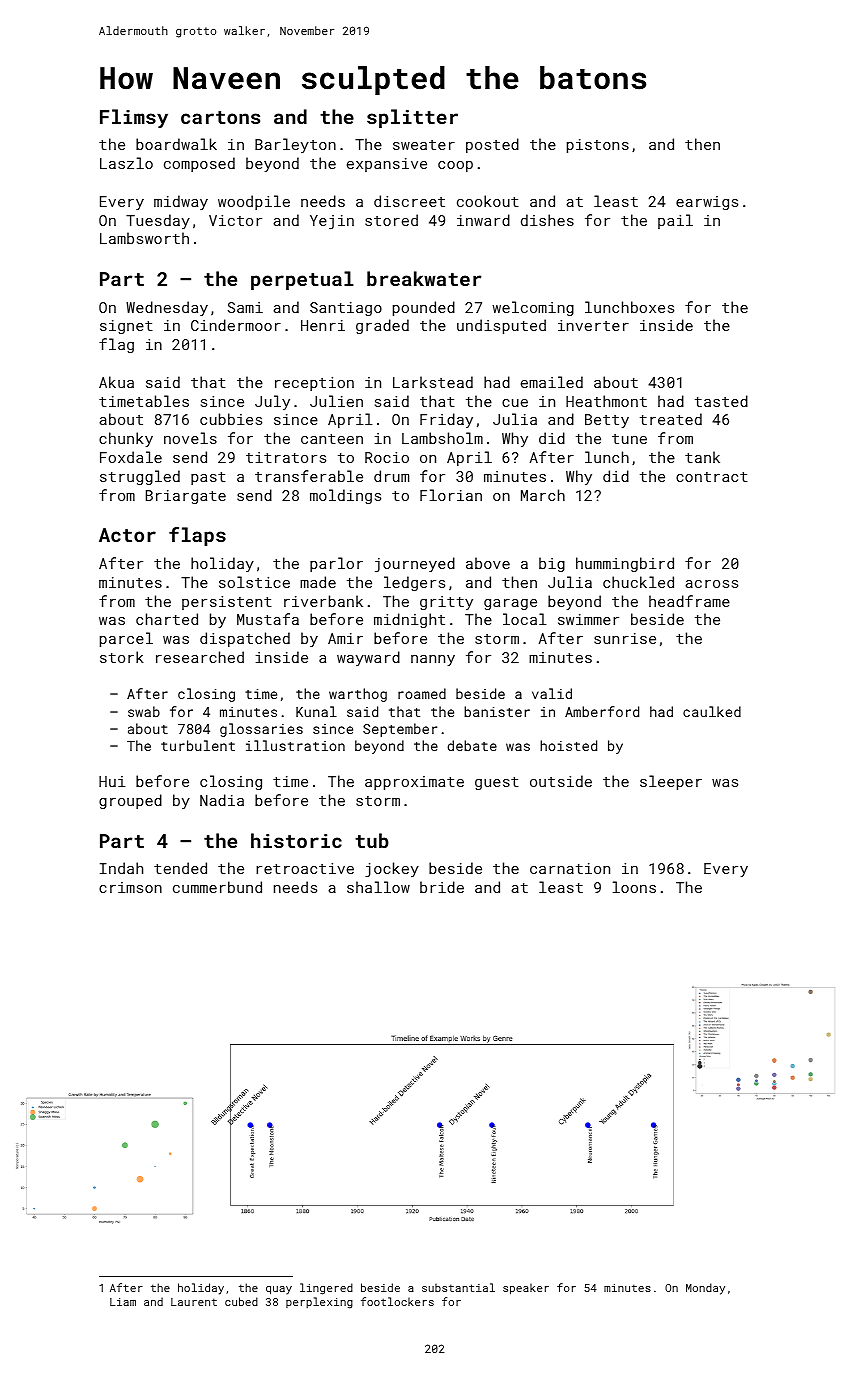 Image resolution: width=849 pixels, height=1400 pixels. What do you see at coordinates (208, 478) in the page?
I see `past` at bounding box center [208, 478].
